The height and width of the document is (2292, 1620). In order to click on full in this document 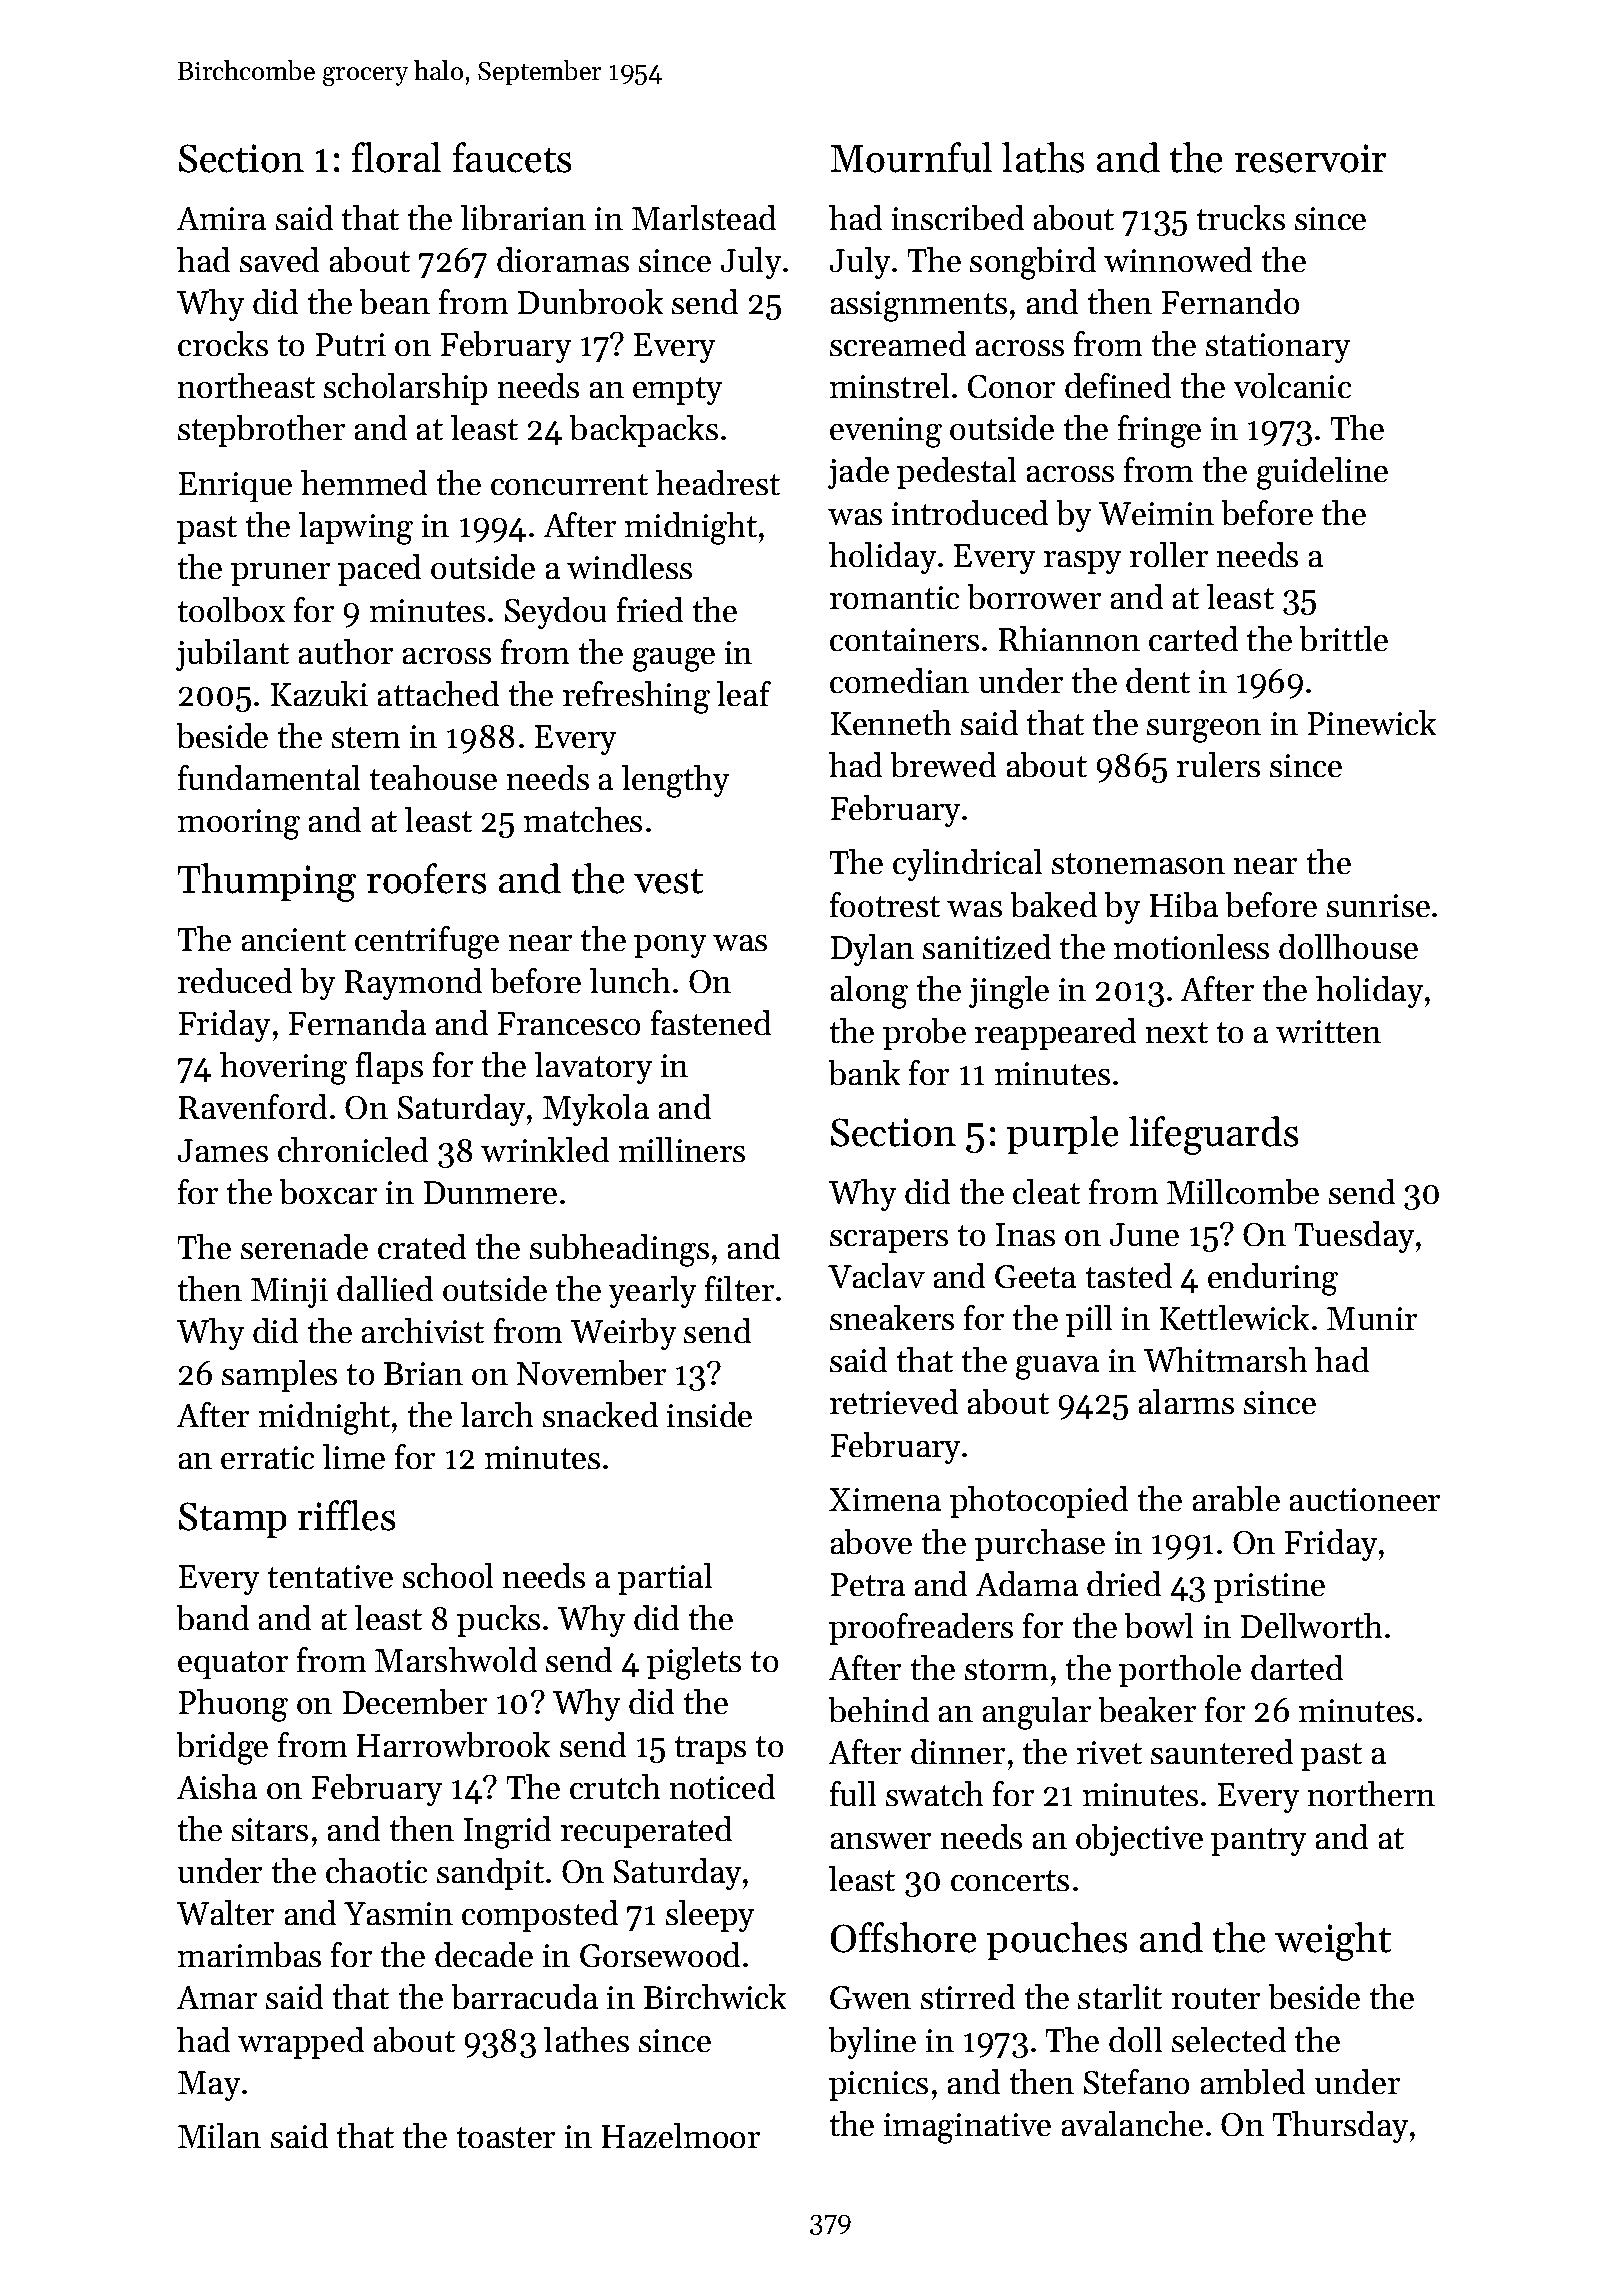, I will do `click(853, 1793)`.
